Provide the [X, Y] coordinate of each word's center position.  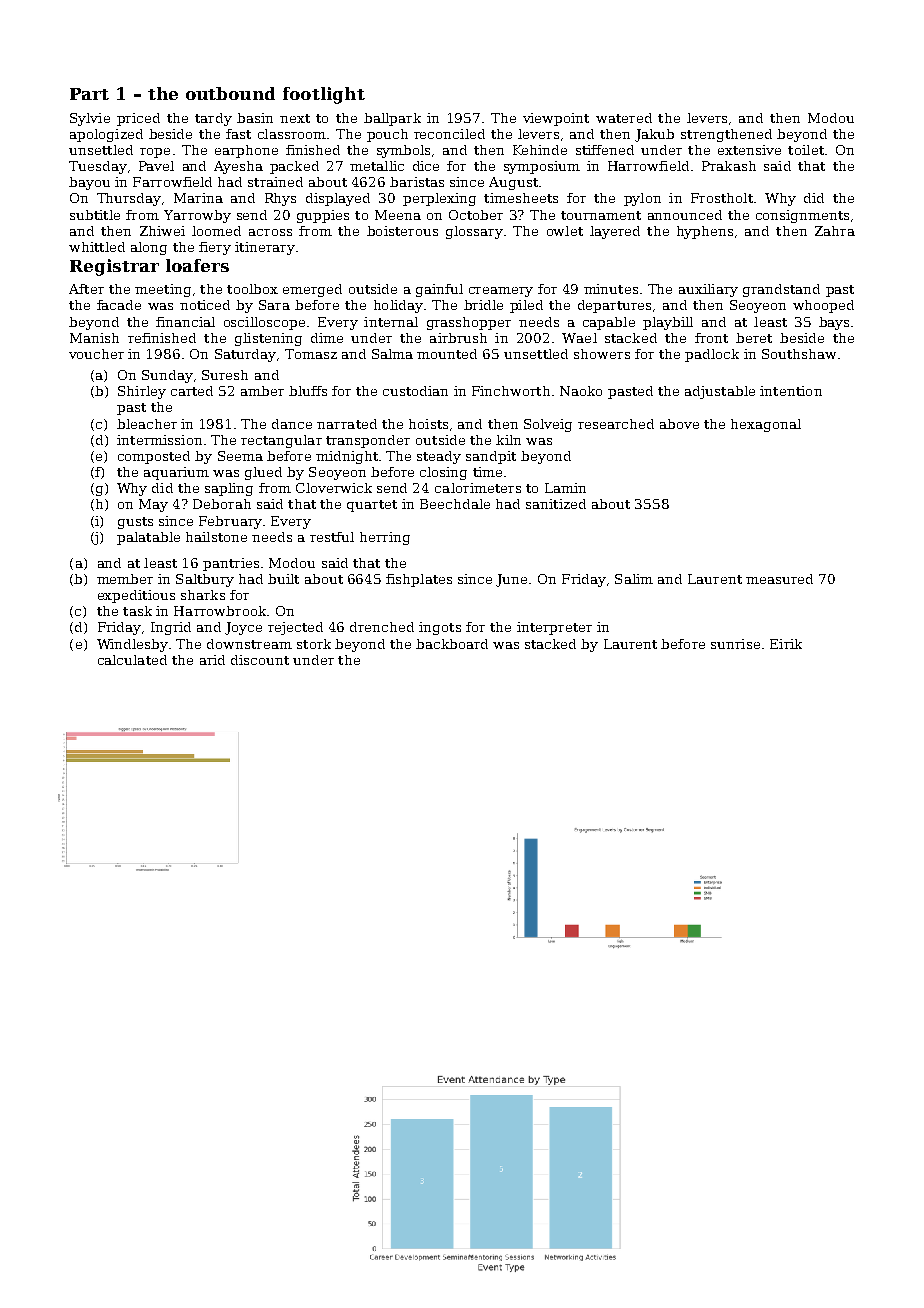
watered [624, 118]
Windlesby [132, 645]
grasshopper [469, 323]
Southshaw [799, 354]
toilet [806, 150]
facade [119, 305]
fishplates [419, 580]
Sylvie [90, 119]
